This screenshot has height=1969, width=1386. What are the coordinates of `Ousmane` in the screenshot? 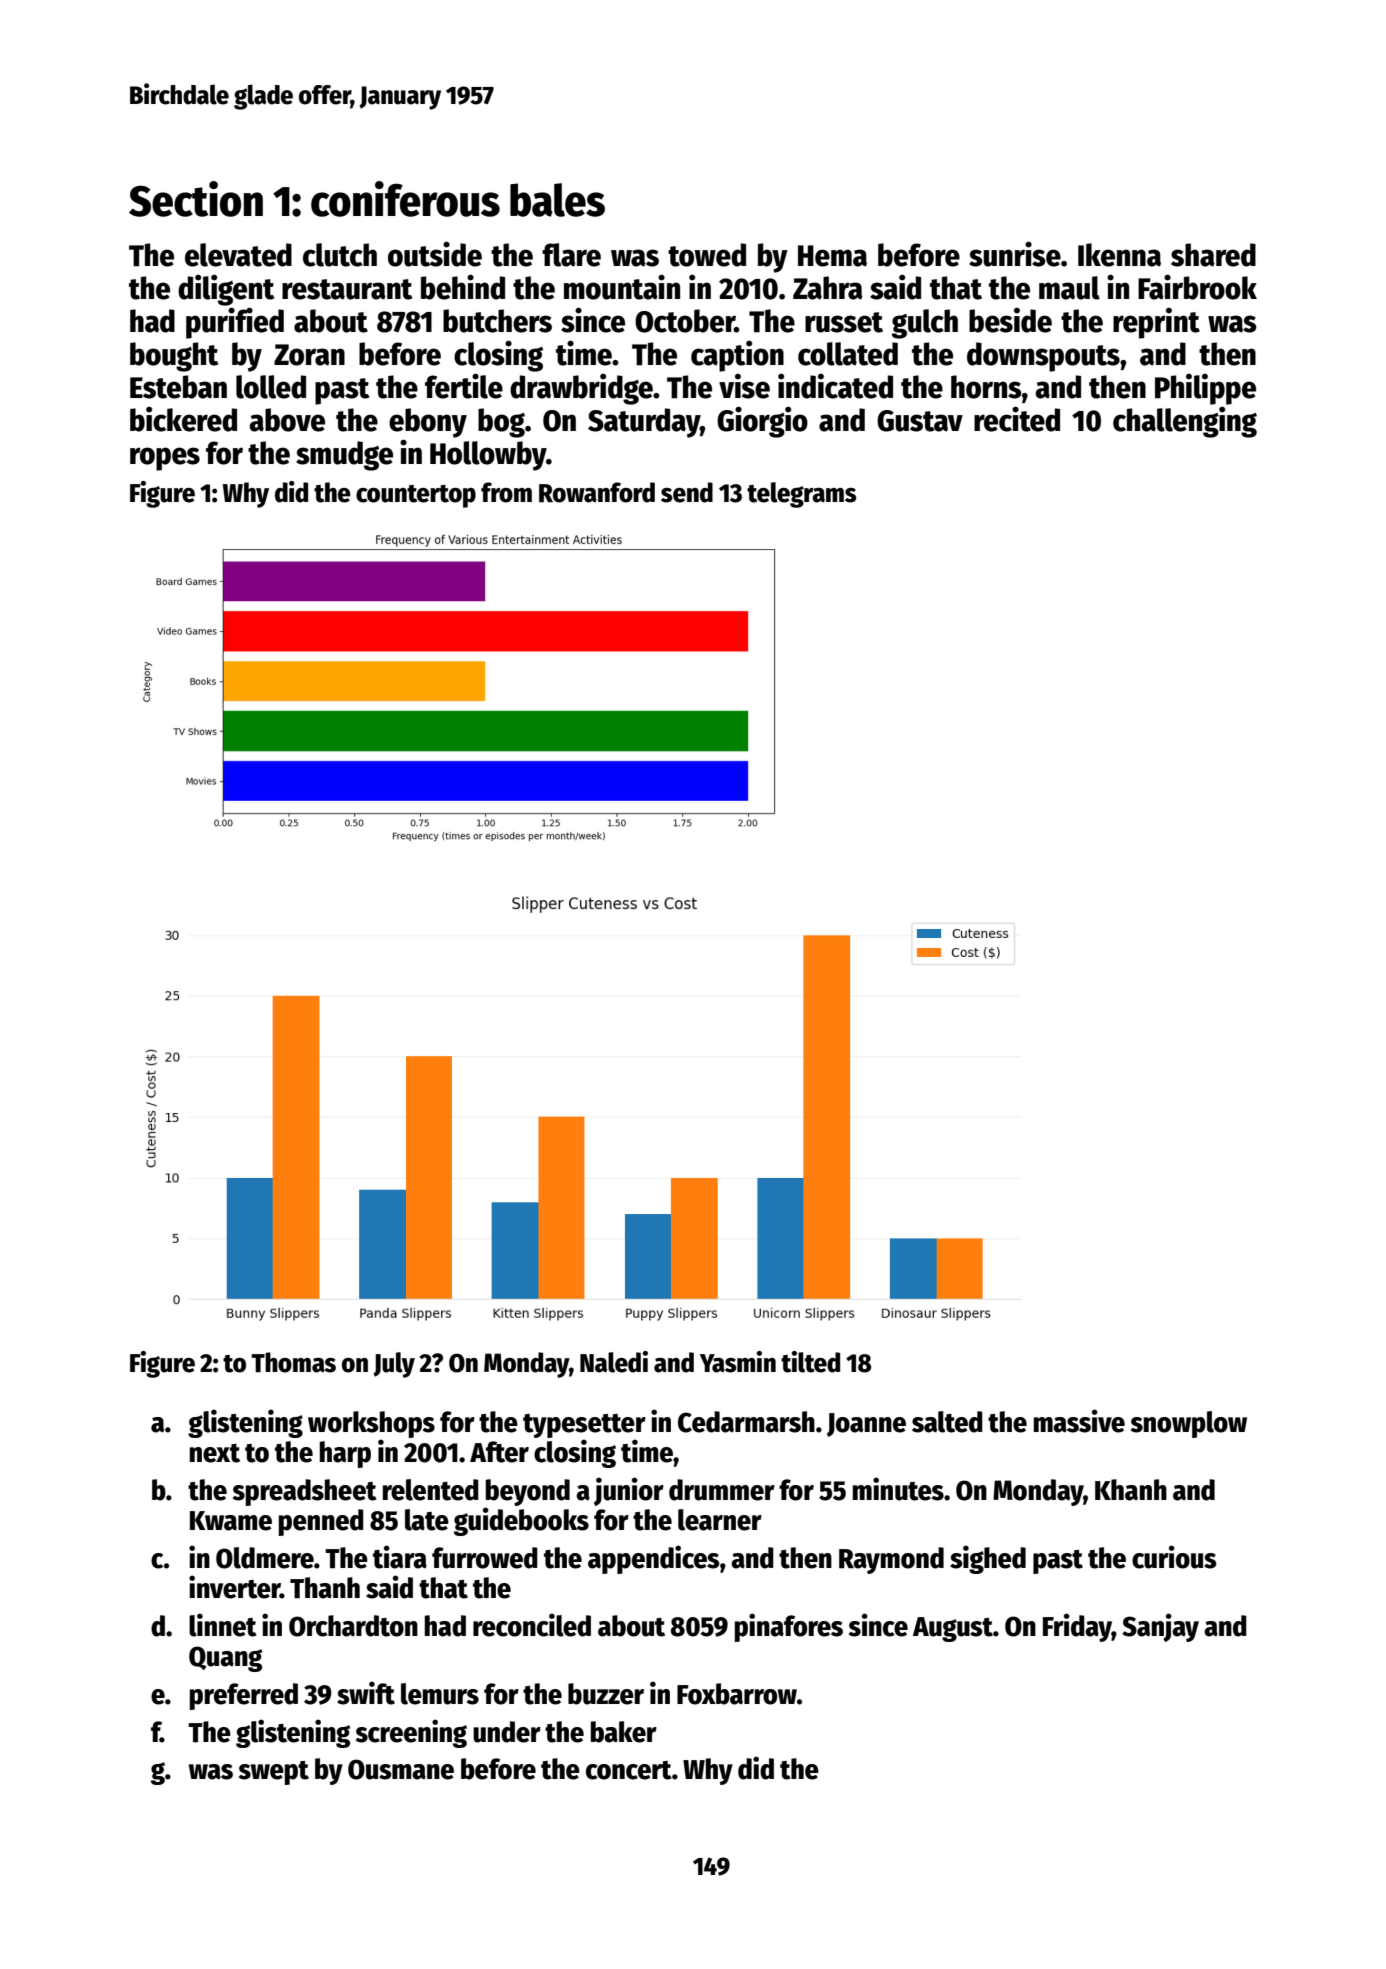 It's located at (401, 1769).
